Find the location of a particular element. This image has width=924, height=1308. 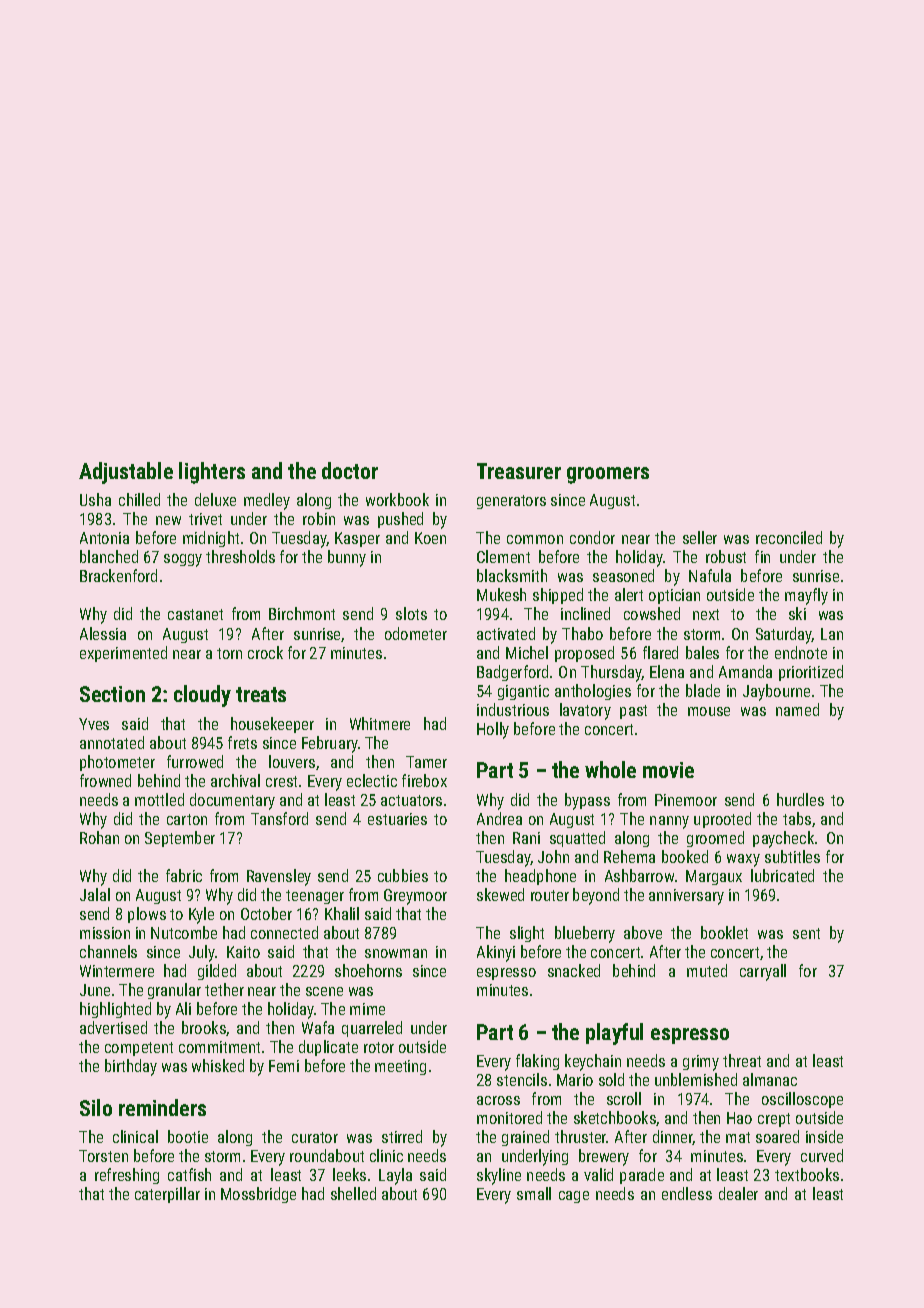

castanet is located at coordinates (195, 614).
